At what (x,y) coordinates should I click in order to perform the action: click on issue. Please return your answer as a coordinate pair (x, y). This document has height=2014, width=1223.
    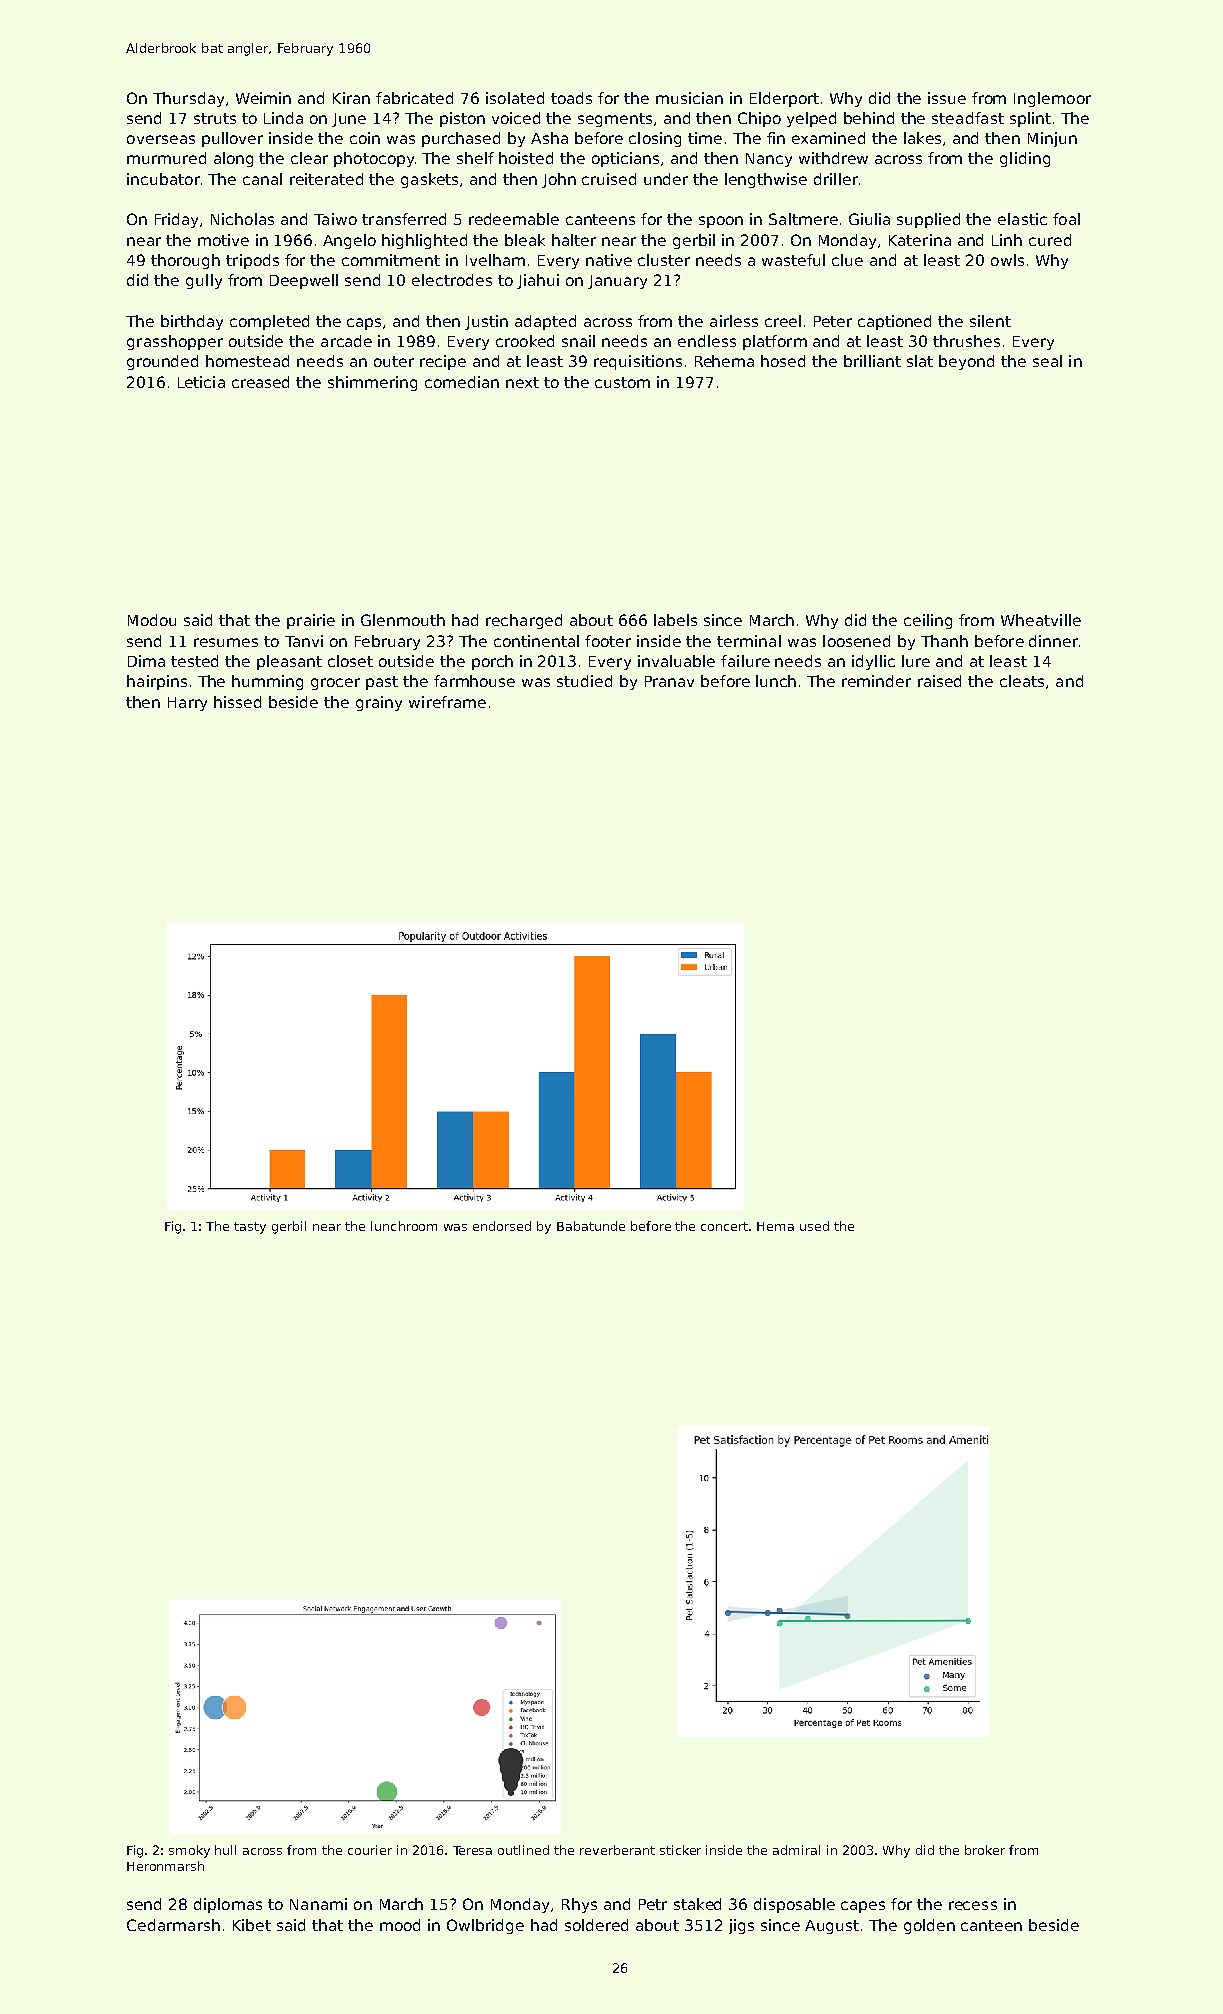
    Looking at the image, I should click on (947, 98).
